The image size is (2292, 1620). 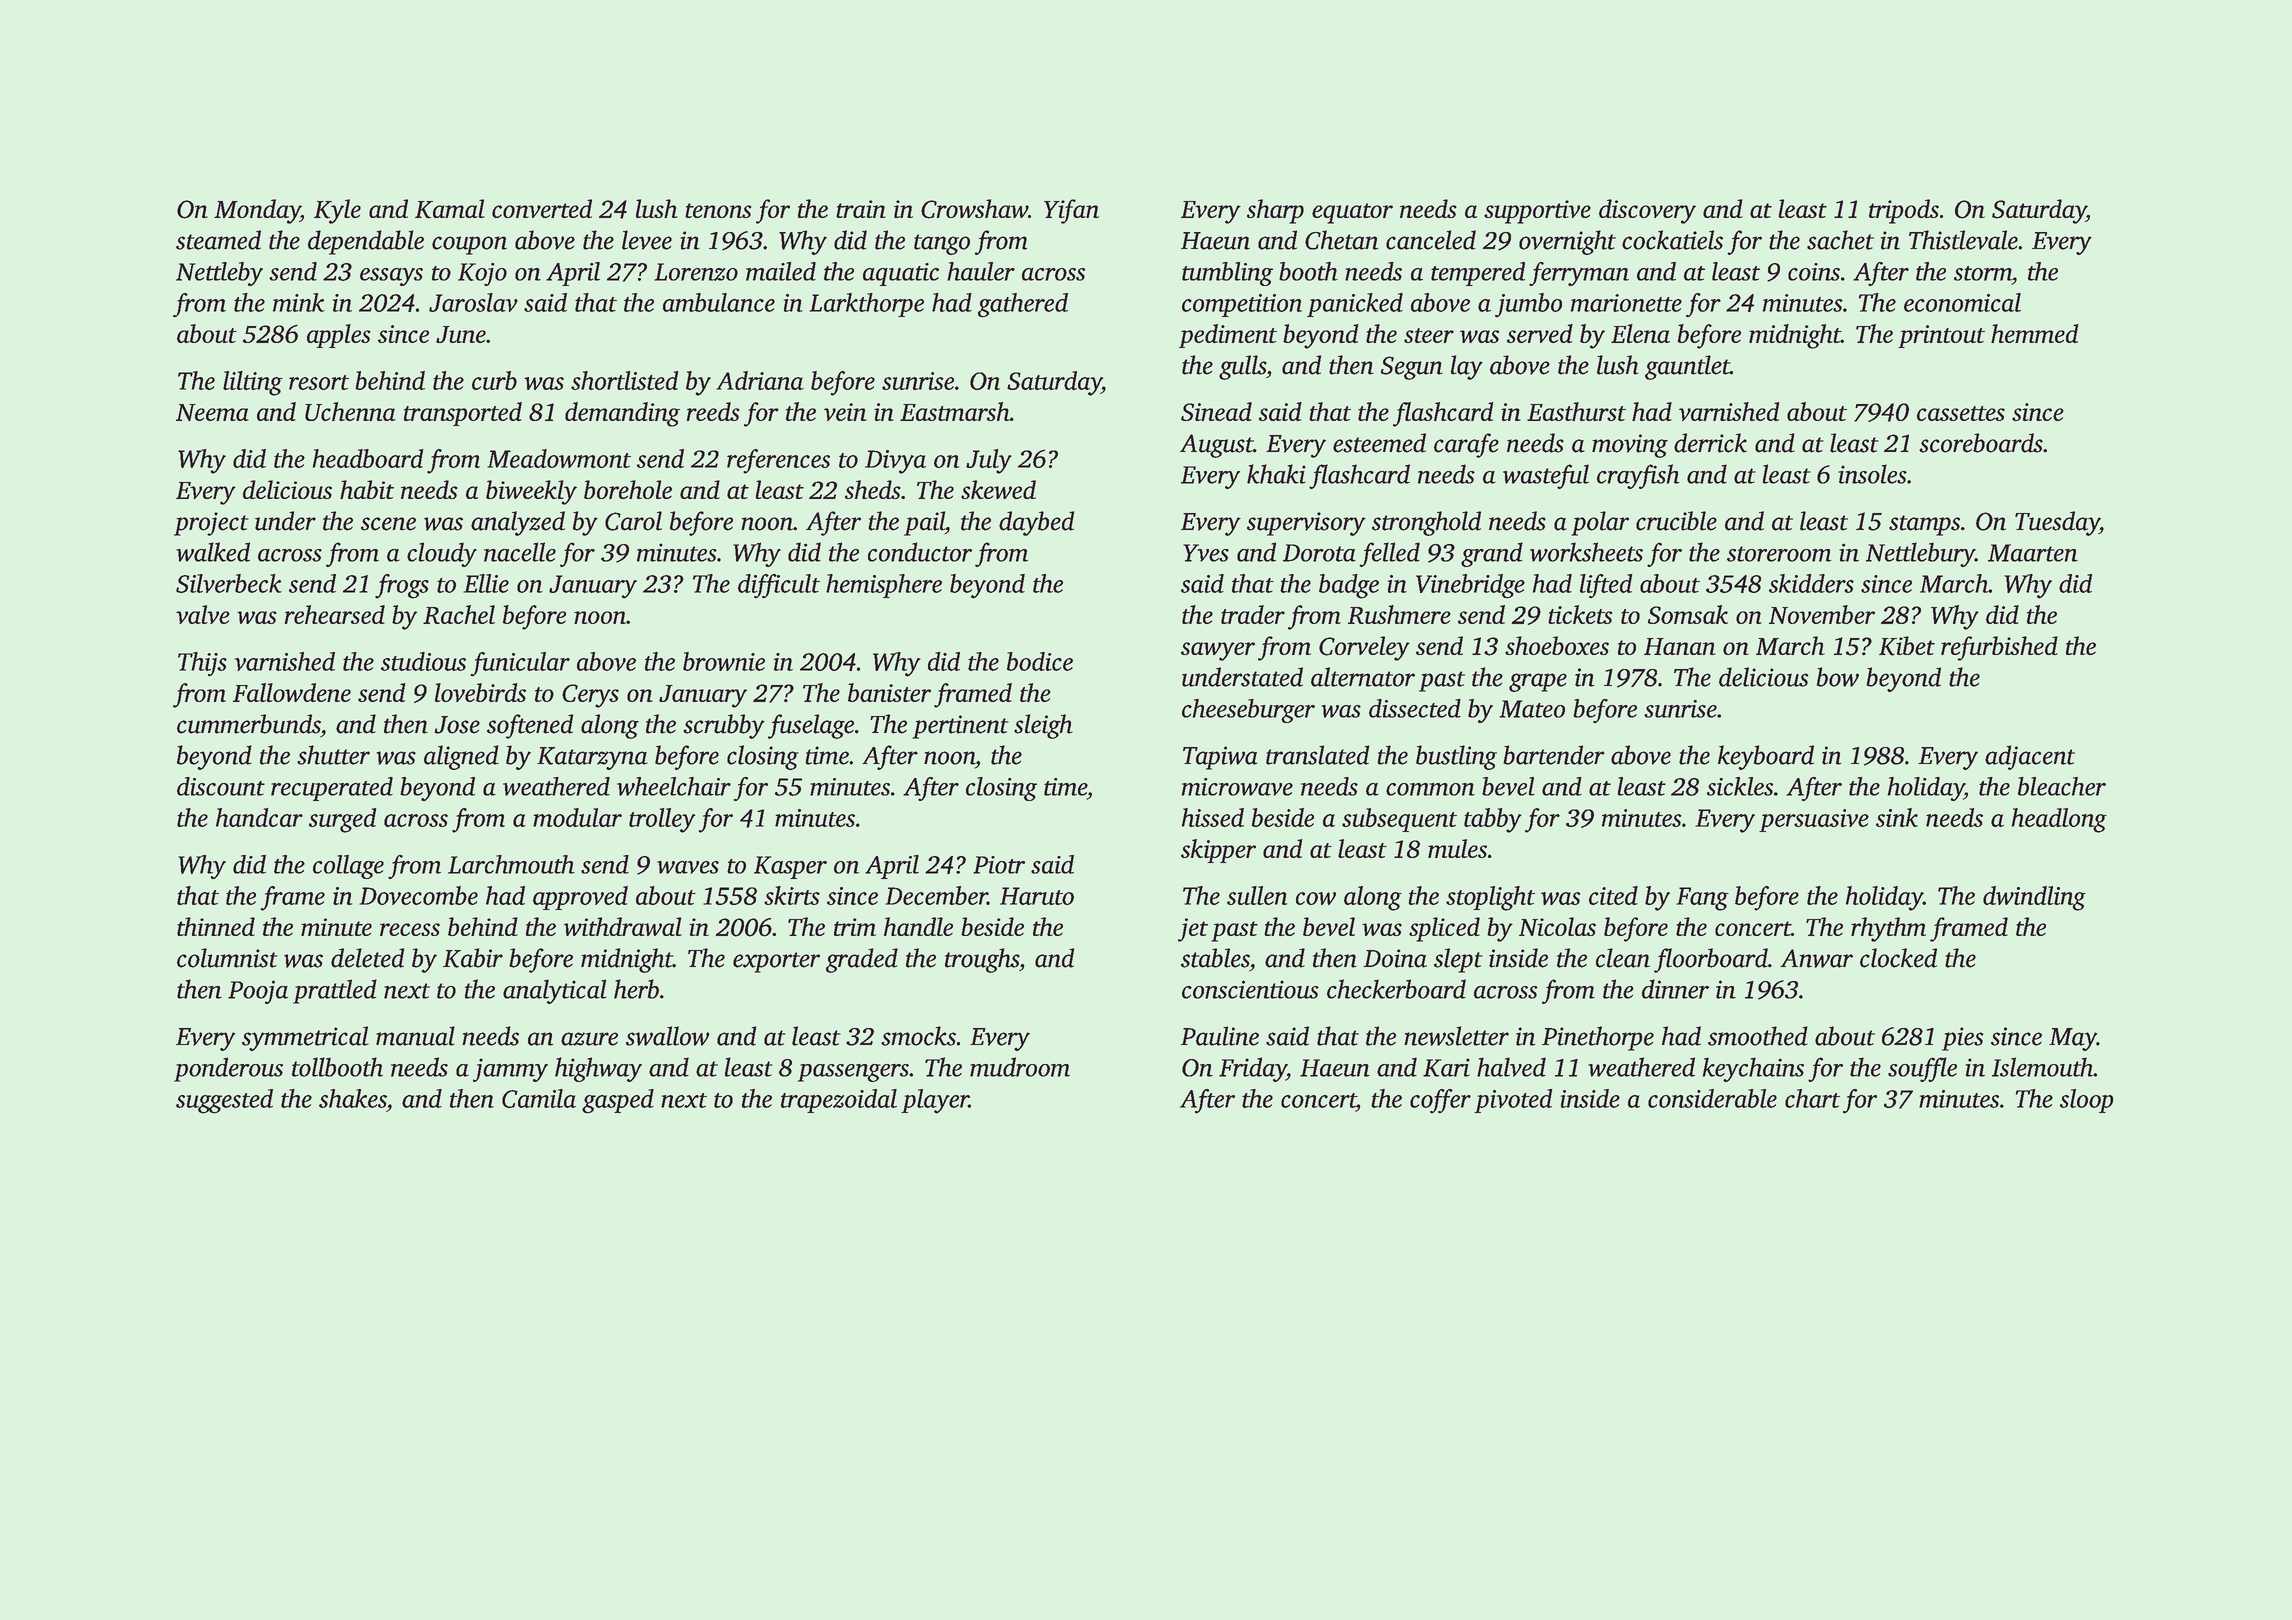 I want to click on Monday, so click(x=257, y=211).
